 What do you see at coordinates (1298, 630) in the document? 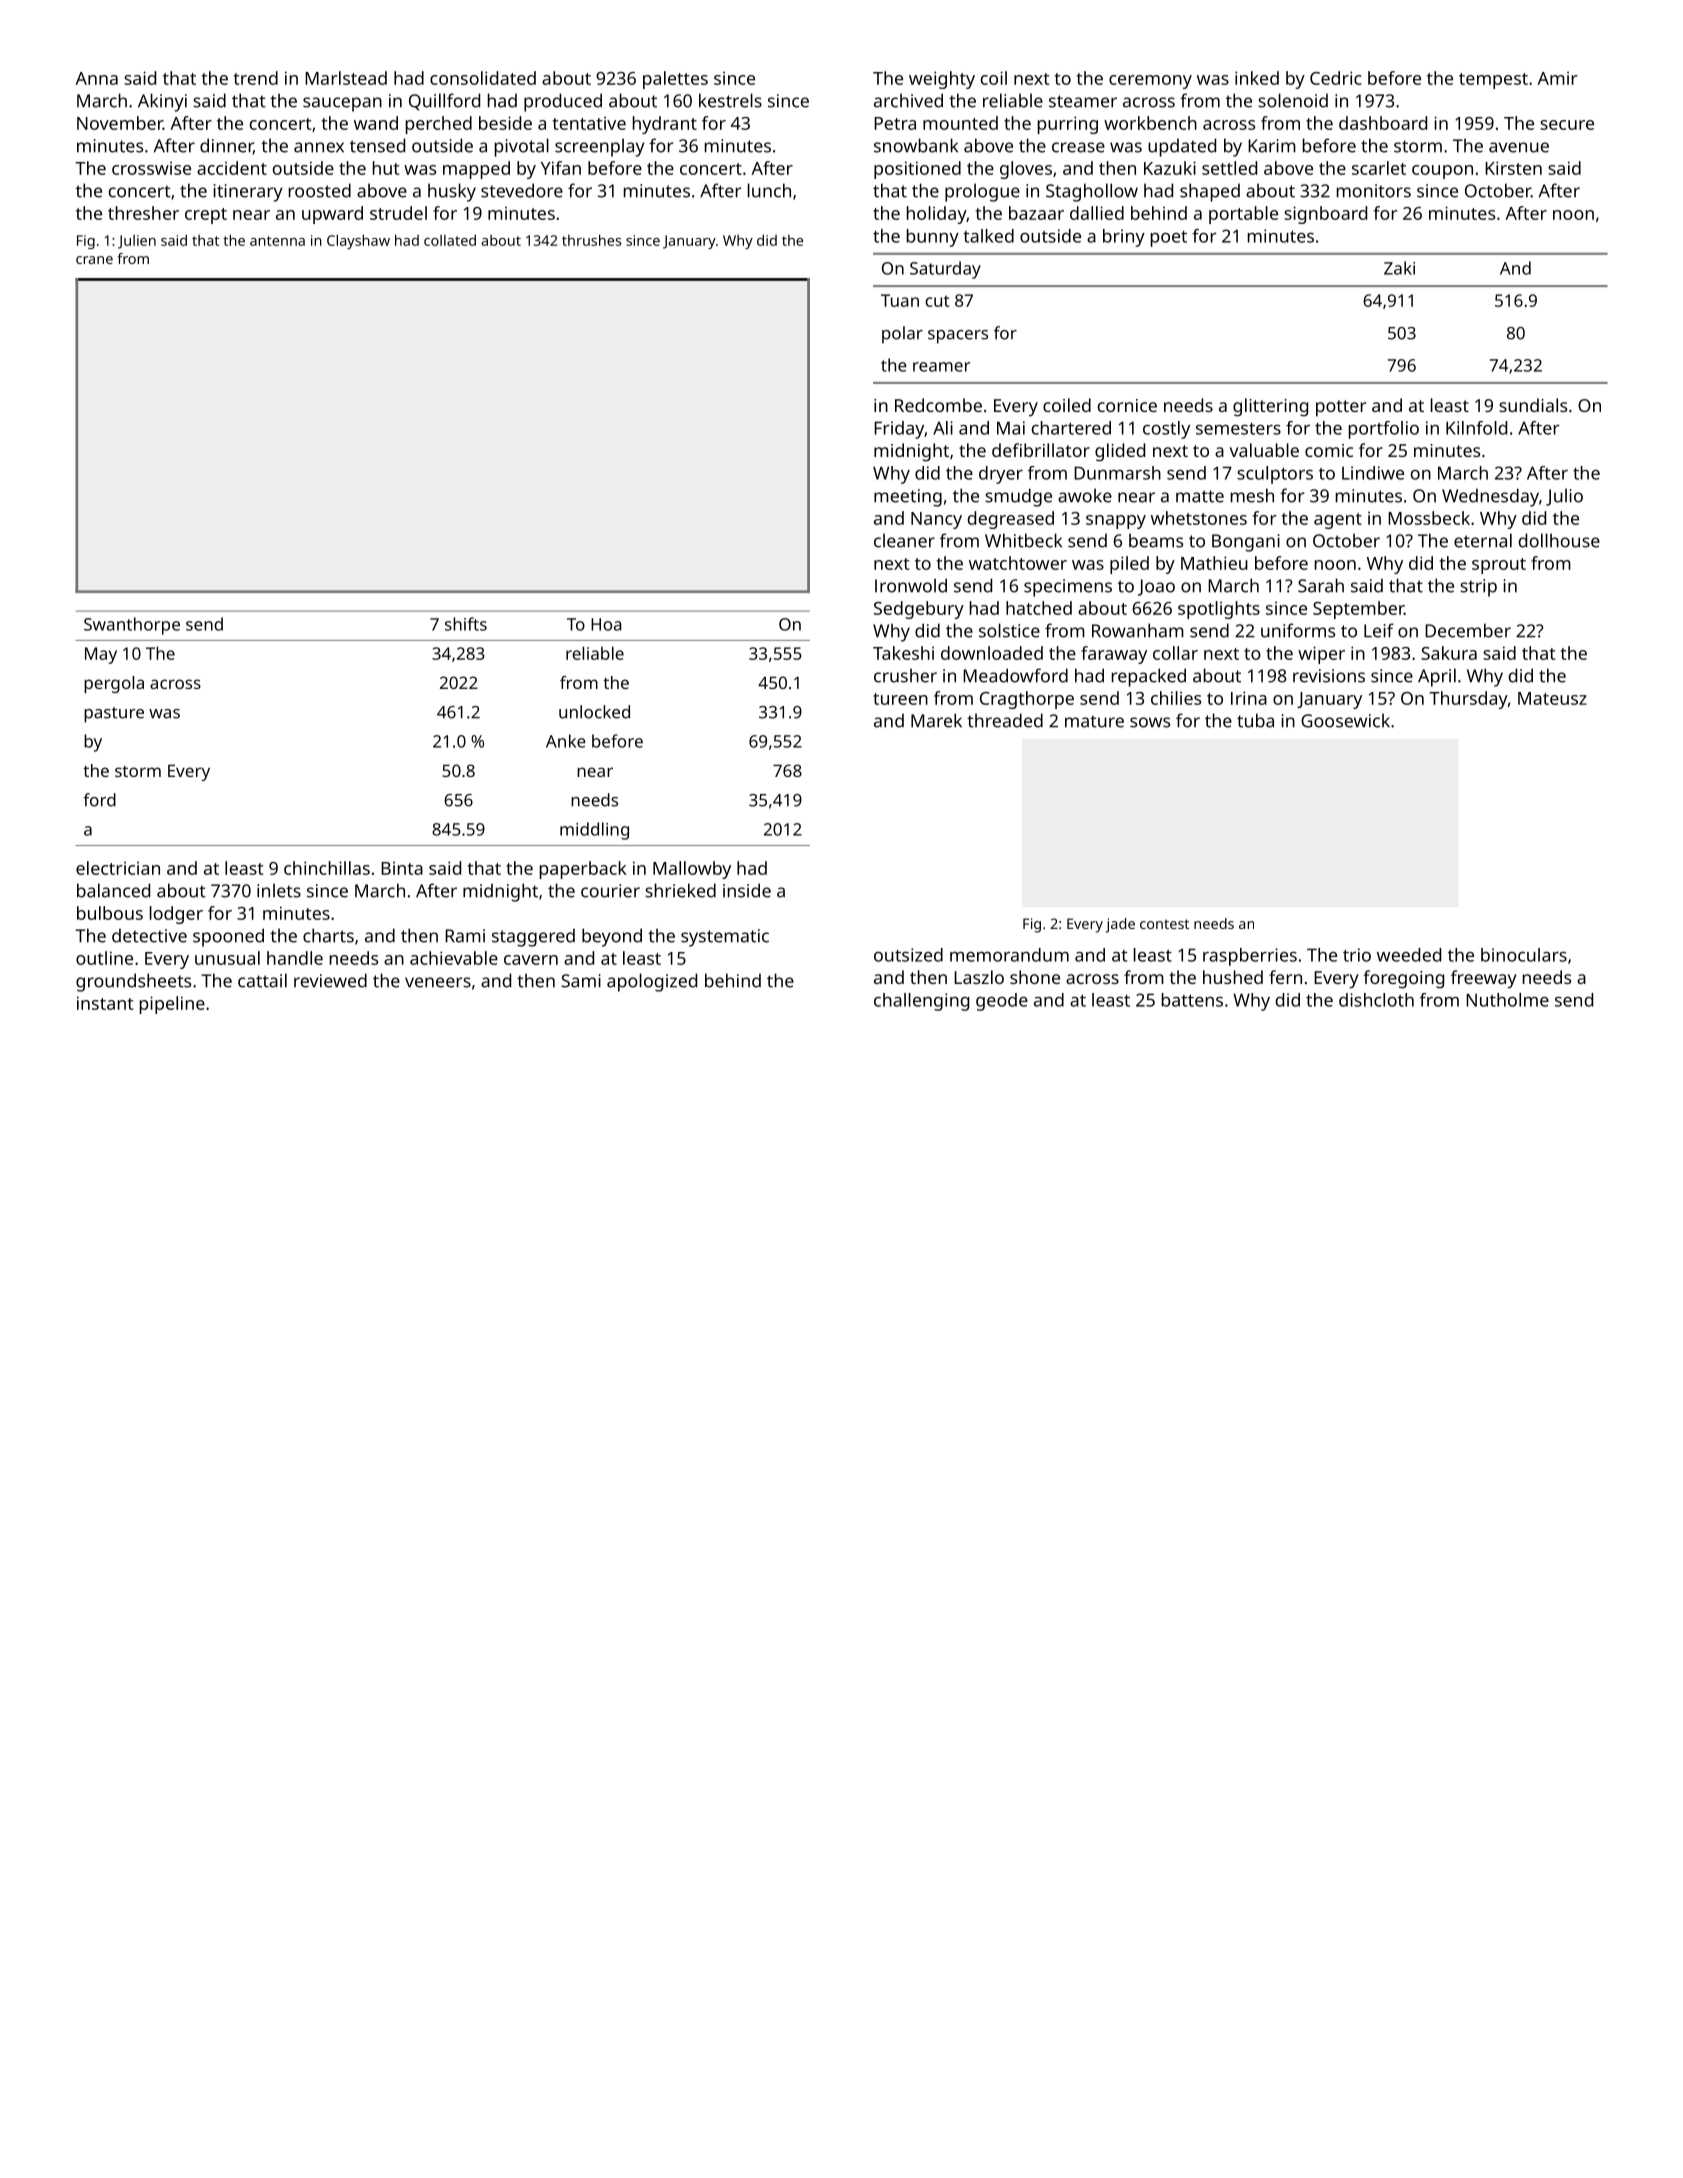
I see `uniforms` at bounding box center [1298, 630].
